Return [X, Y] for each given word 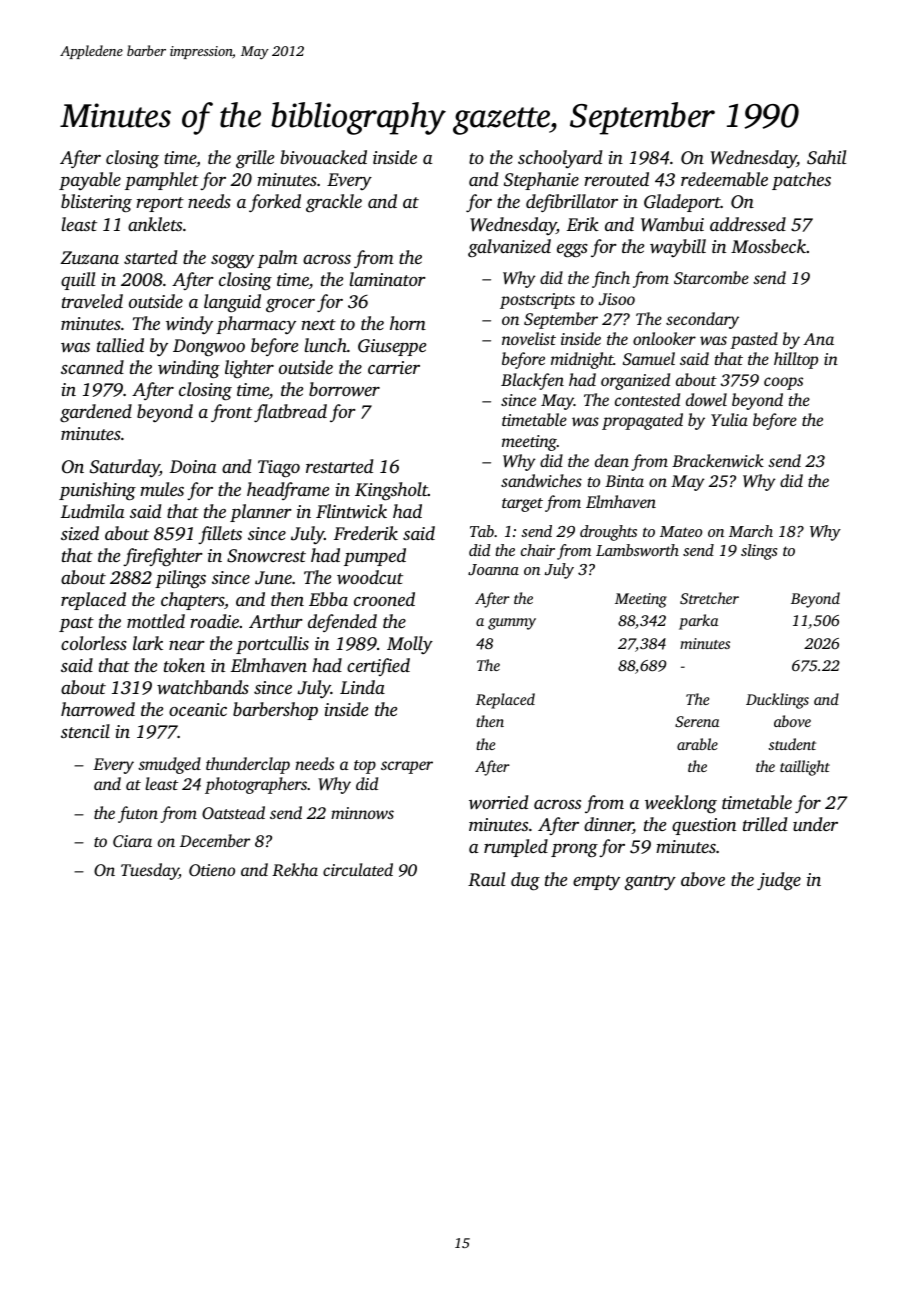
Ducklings [777, 701]
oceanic [198, 709]
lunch [326, 345]
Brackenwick [718, 460]
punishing [97, 491]
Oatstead [233, 812]
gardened [96, 413]
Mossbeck [768, 246]
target [522, 505]
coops [783, 383]
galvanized [509, 248]
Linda [362, 687]
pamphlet [162, 181]
